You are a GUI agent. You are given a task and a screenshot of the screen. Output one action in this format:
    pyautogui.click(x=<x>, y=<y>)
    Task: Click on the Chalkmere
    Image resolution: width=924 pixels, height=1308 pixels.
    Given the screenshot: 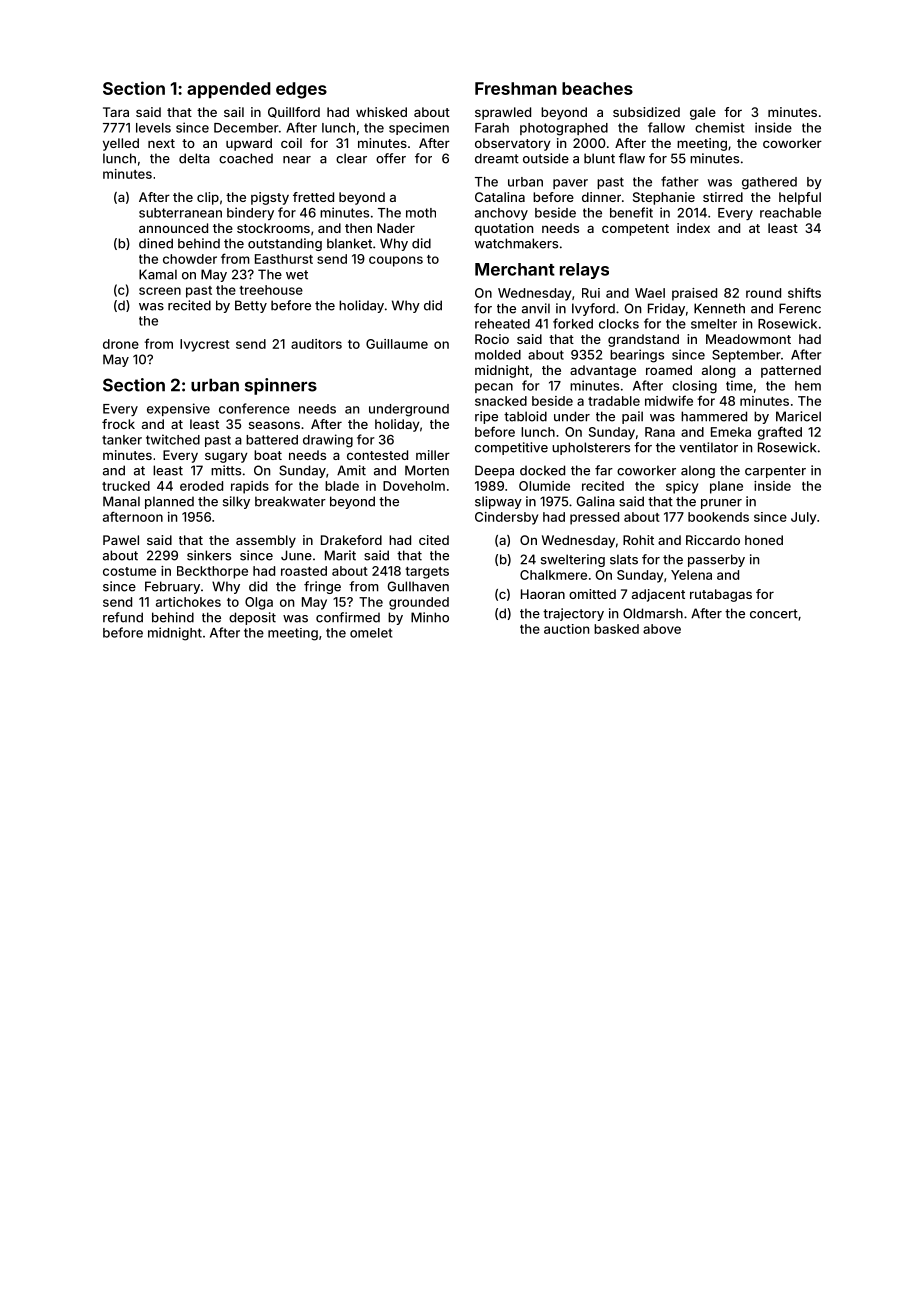 What is the action you would take?
    pyautogui.click(x=553, y=575)
